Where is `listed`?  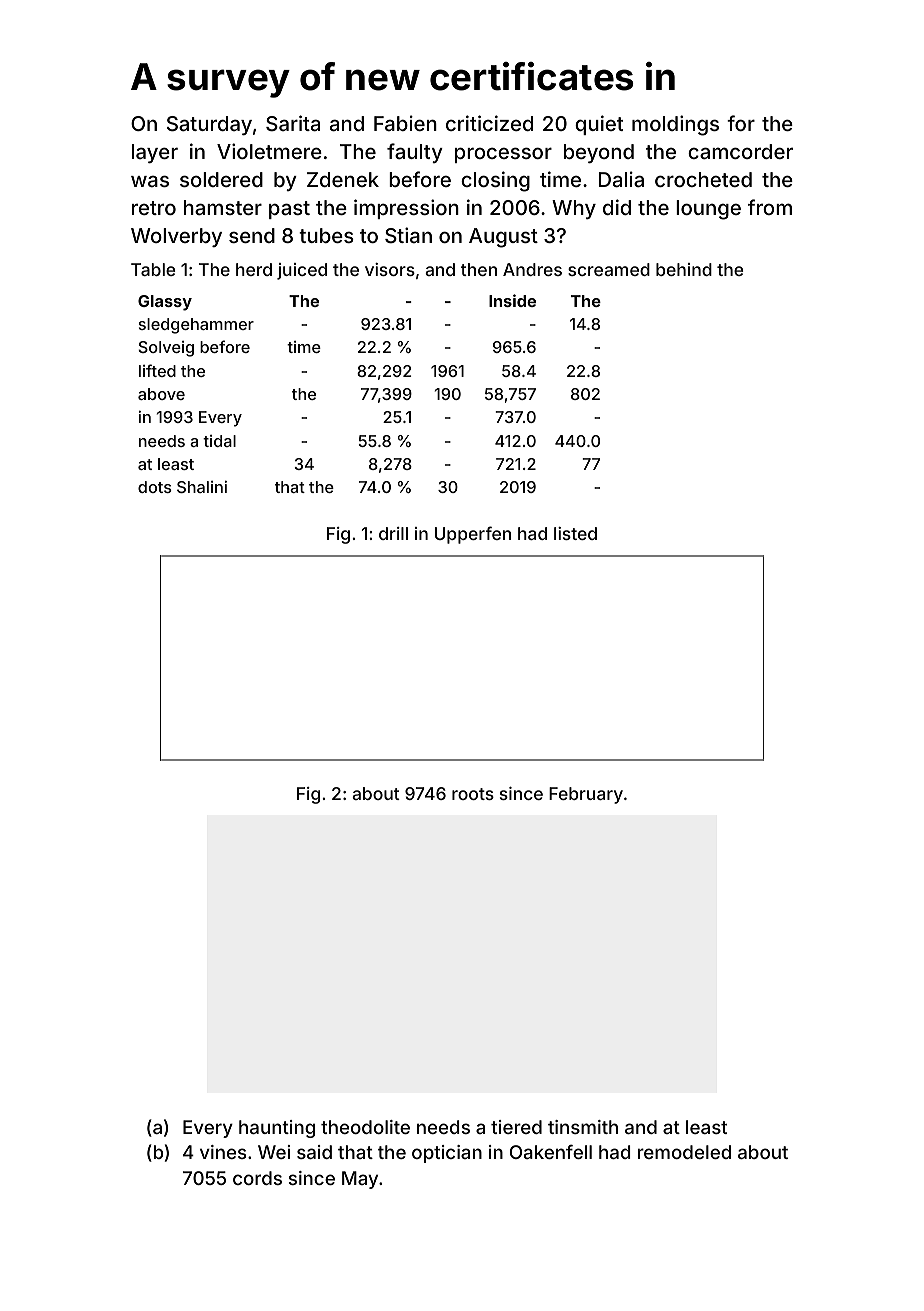
listed is located at coordinates (575, 533).
